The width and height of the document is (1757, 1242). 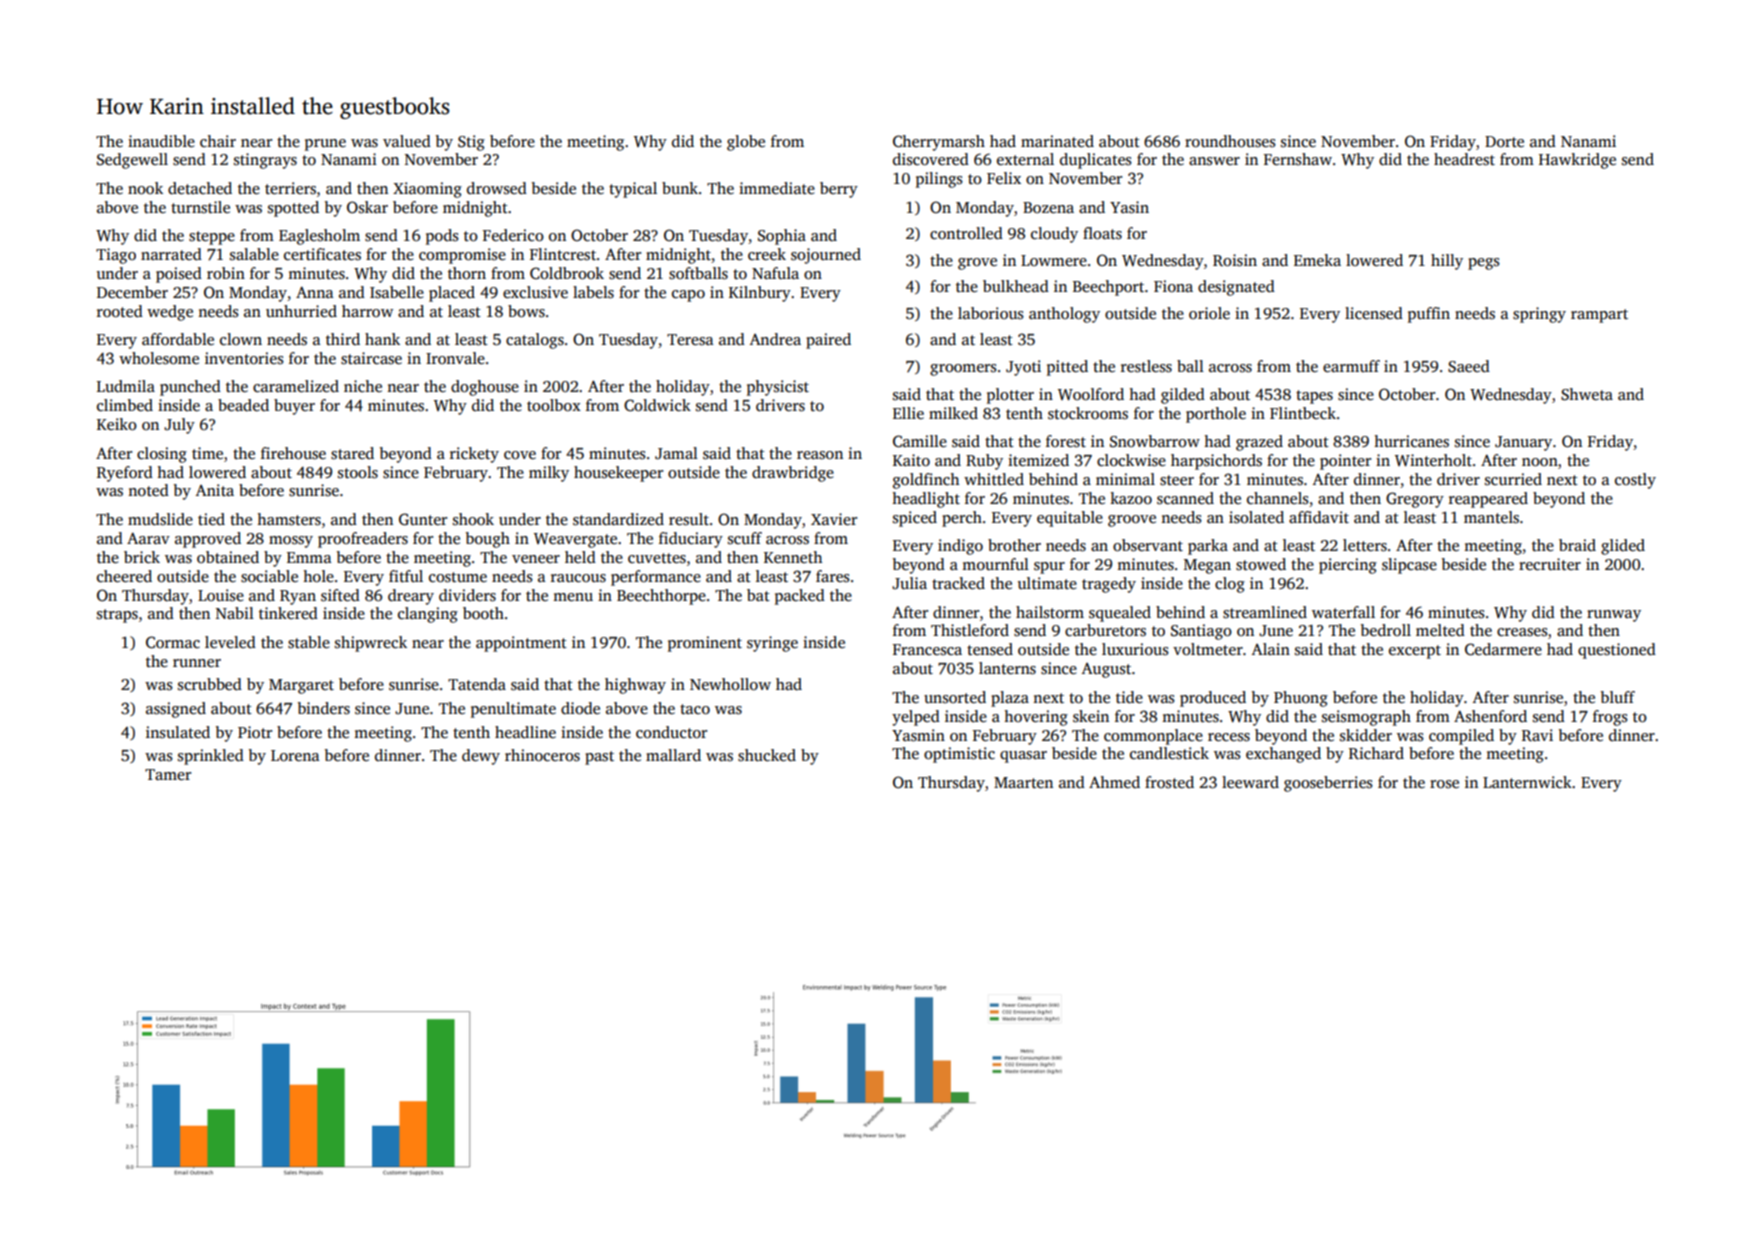 I want to click on drawbridge, so click(x=793, y=474).
